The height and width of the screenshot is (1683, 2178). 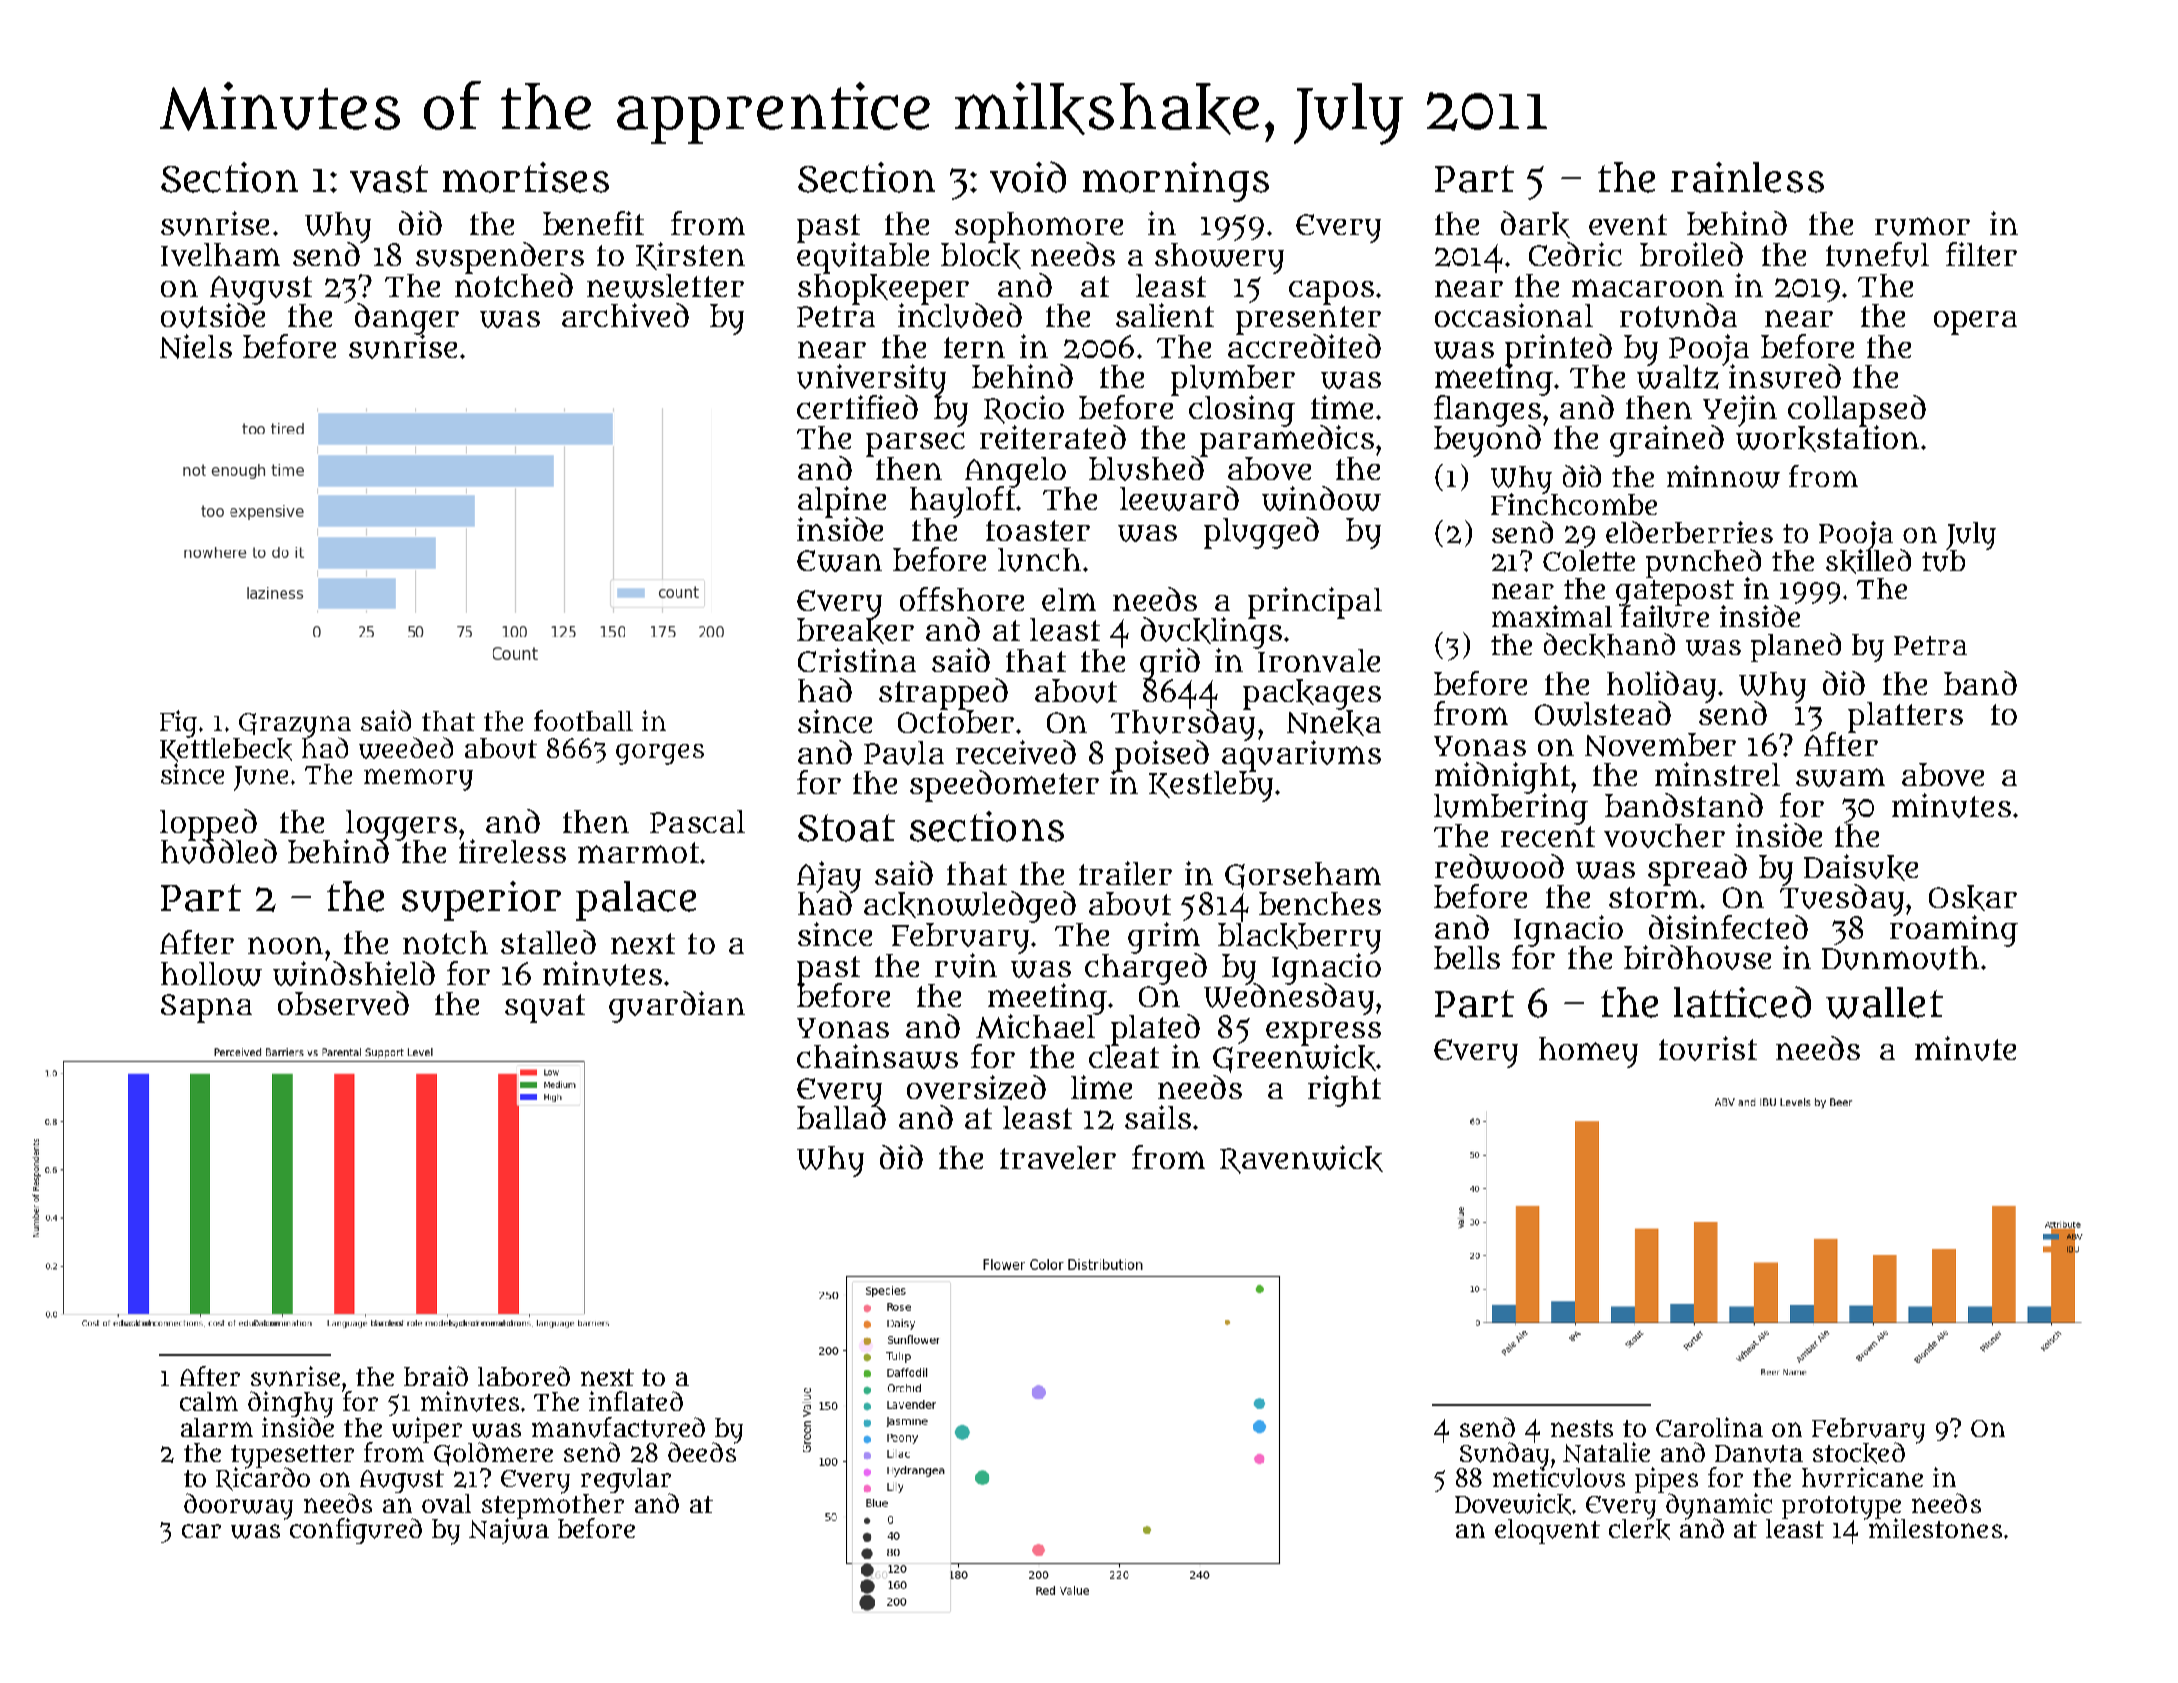 What do you see at coordinates (1868, 561) in the screenshot?
I see `skilled` at bounding box center [1868, 561].
